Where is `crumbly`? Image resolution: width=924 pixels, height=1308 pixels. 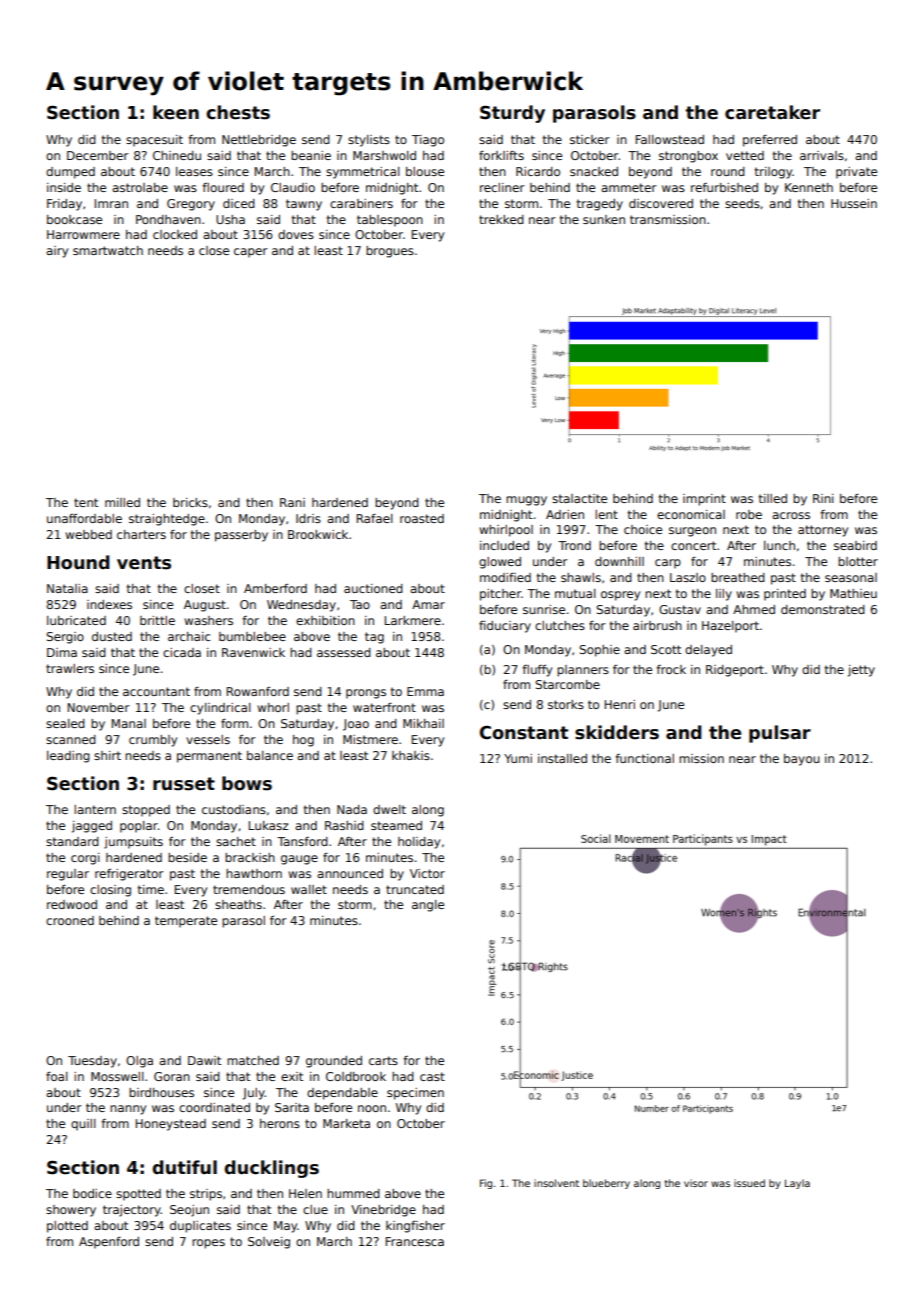 crumbly is located at coordinates (153, 741).
